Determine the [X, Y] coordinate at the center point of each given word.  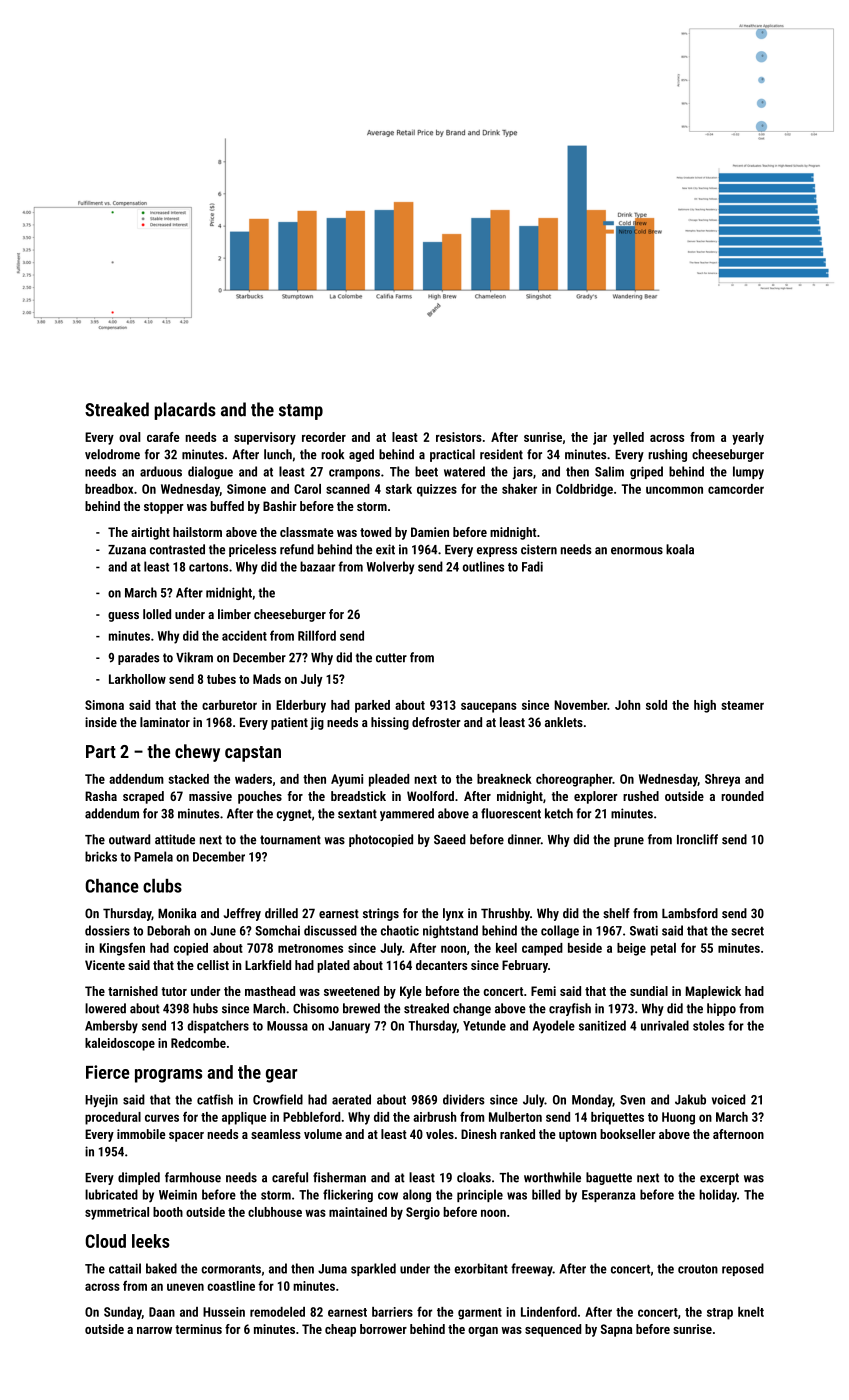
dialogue [210, 472]
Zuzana [127, 550]
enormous [637, 551]
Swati [644, 931]
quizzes [437, 490]
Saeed [450, 839]
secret [747, 931]
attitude [175, 839]
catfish [215, 1099]
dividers [464, 1099]
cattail [125, 1268]
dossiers [107, 930]
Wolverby [390, 568]
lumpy [748, 472]
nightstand [450, 931]
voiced [728, 1099]
